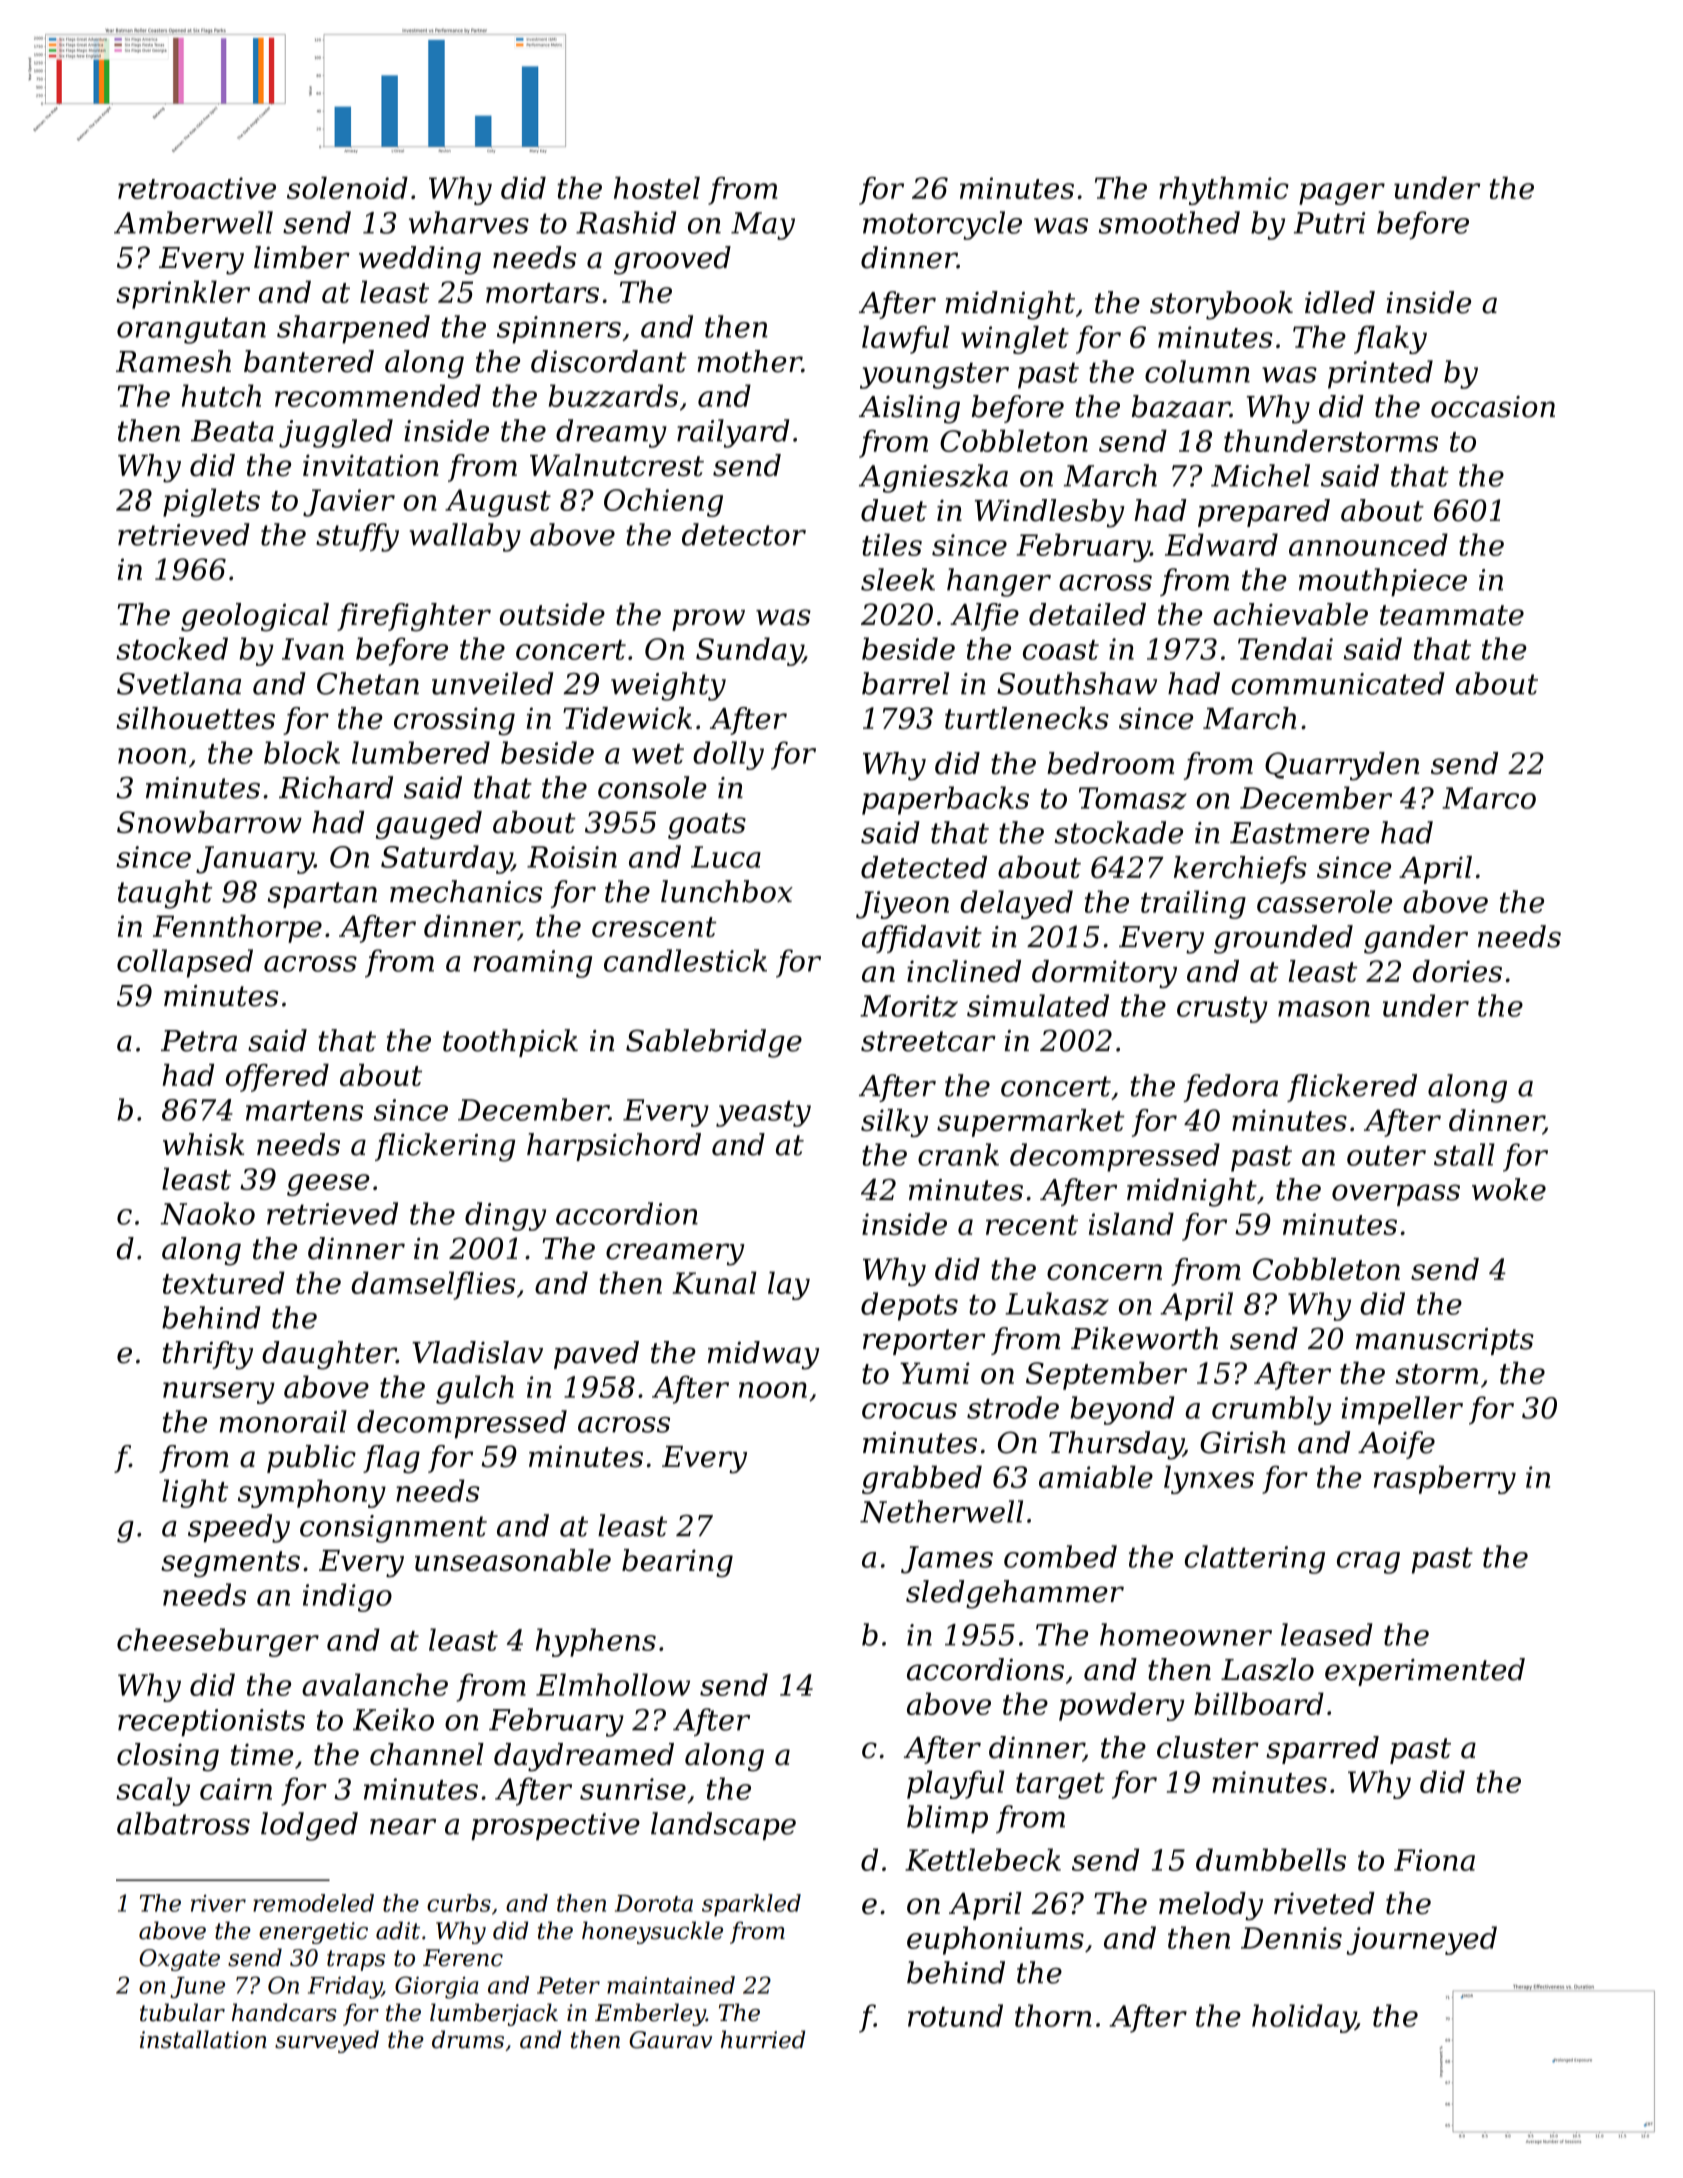 This image has height=2178, width=1683. Describe the element at coordinates (465, 537) in the image. I see `wallaby` at that location.
